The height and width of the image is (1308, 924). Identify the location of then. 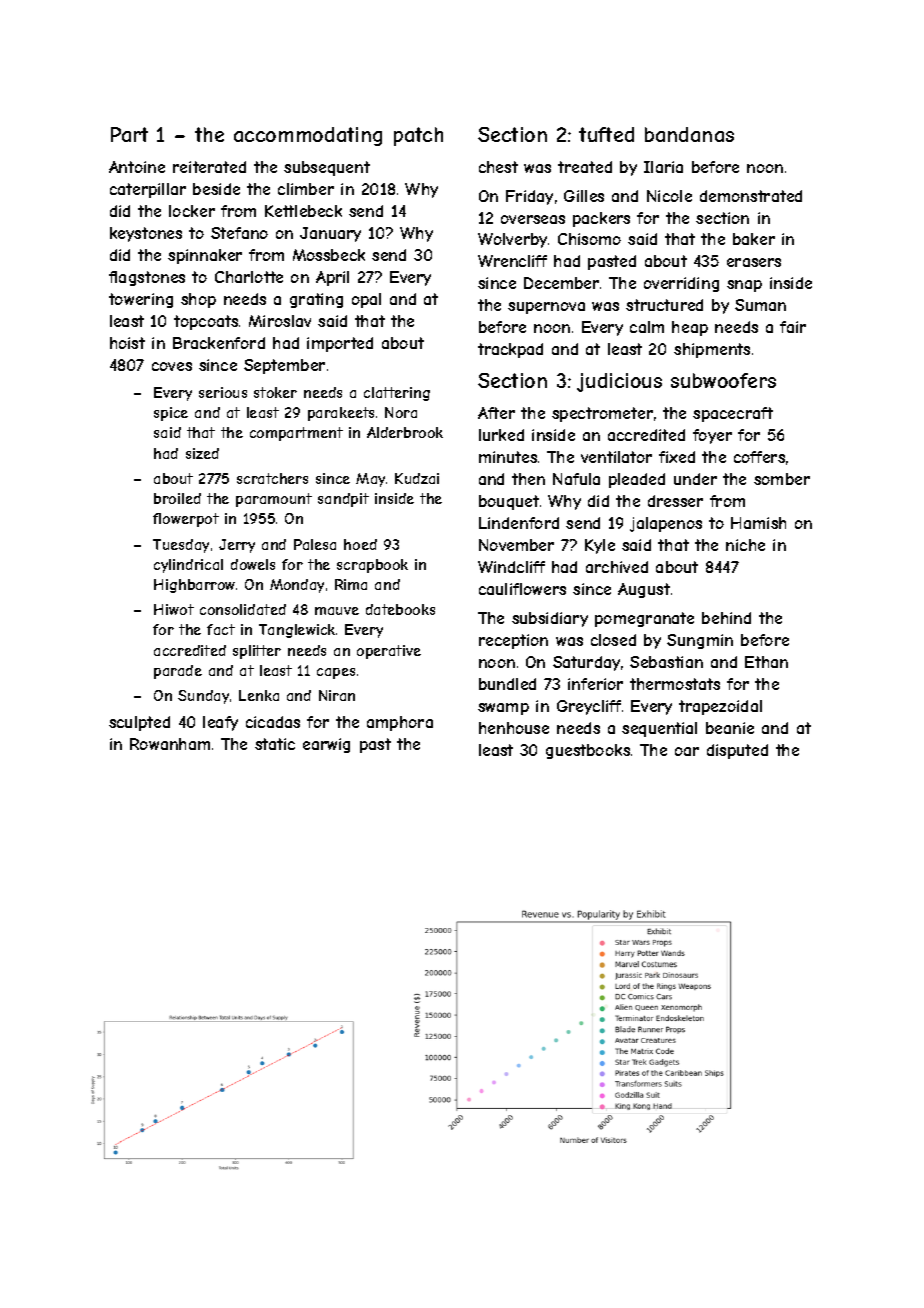
(528, 479).
